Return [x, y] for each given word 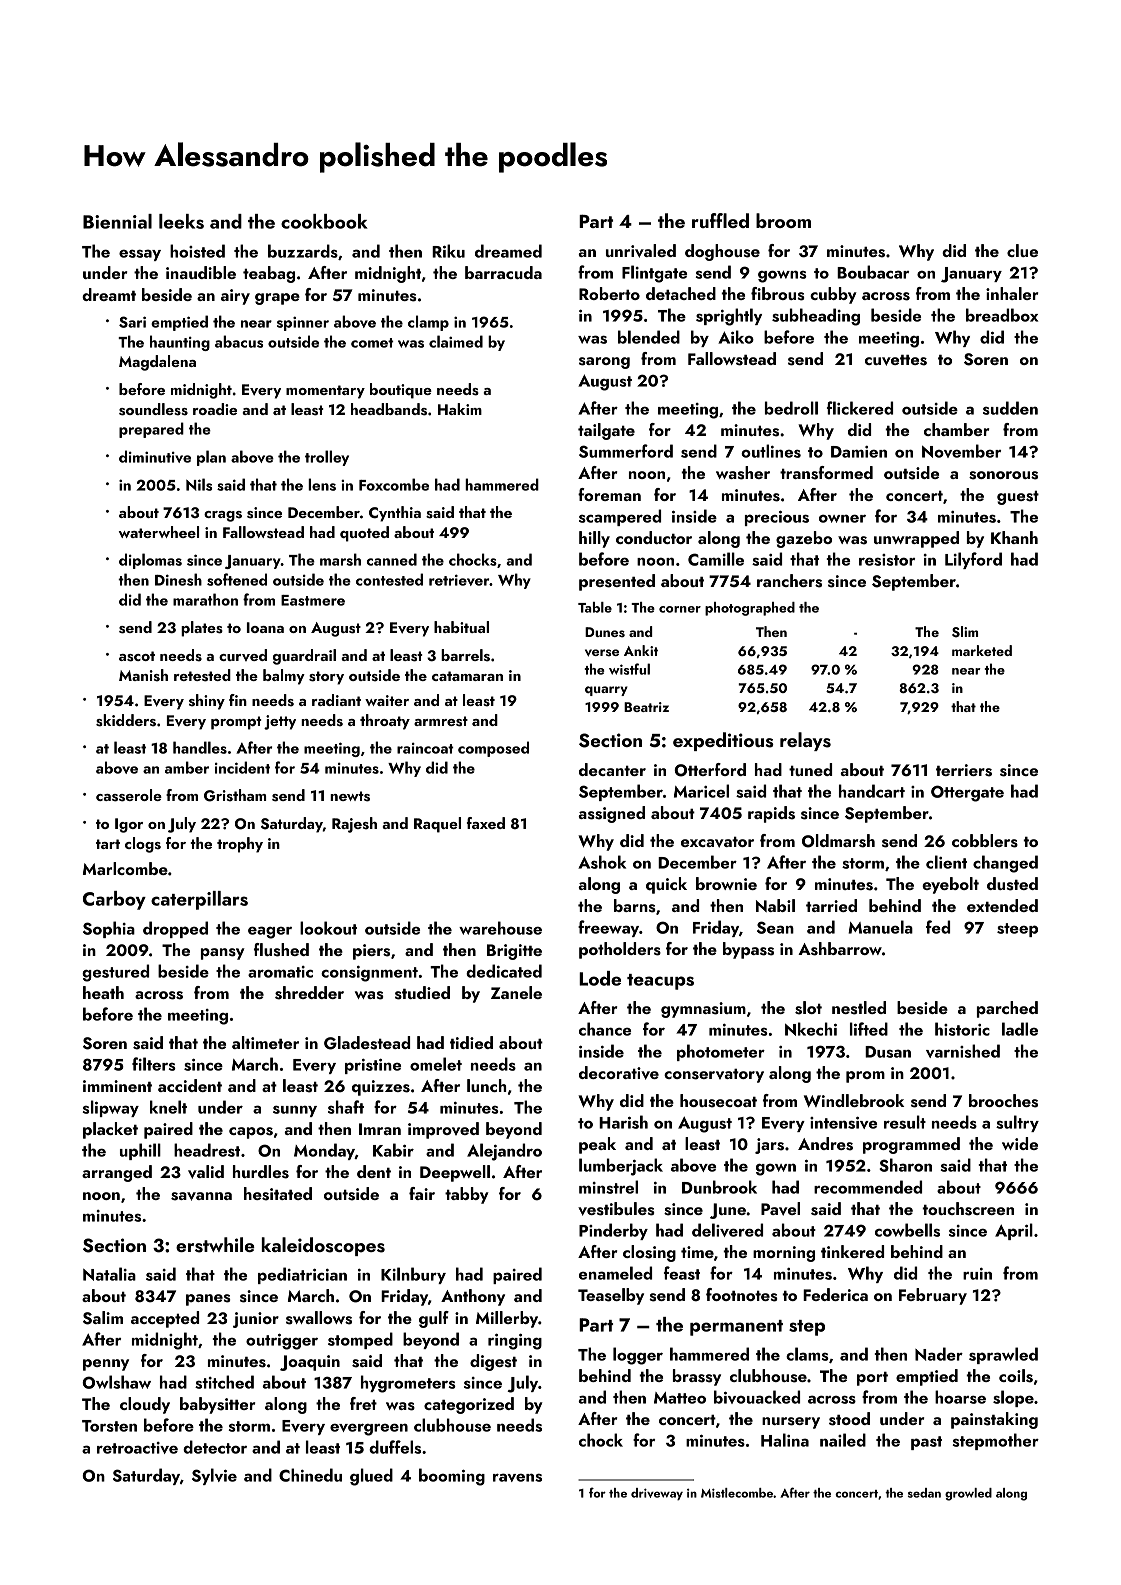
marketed [982, 650]
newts [350, 796]
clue [1022, 250]
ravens [517, 1477]
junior [256, 1320]
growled [968, 1494]
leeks [181, 221]
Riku [448, 251]
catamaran [467, 676]
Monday [324, 1151]
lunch [486, 1085]
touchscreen [968, 1209]
